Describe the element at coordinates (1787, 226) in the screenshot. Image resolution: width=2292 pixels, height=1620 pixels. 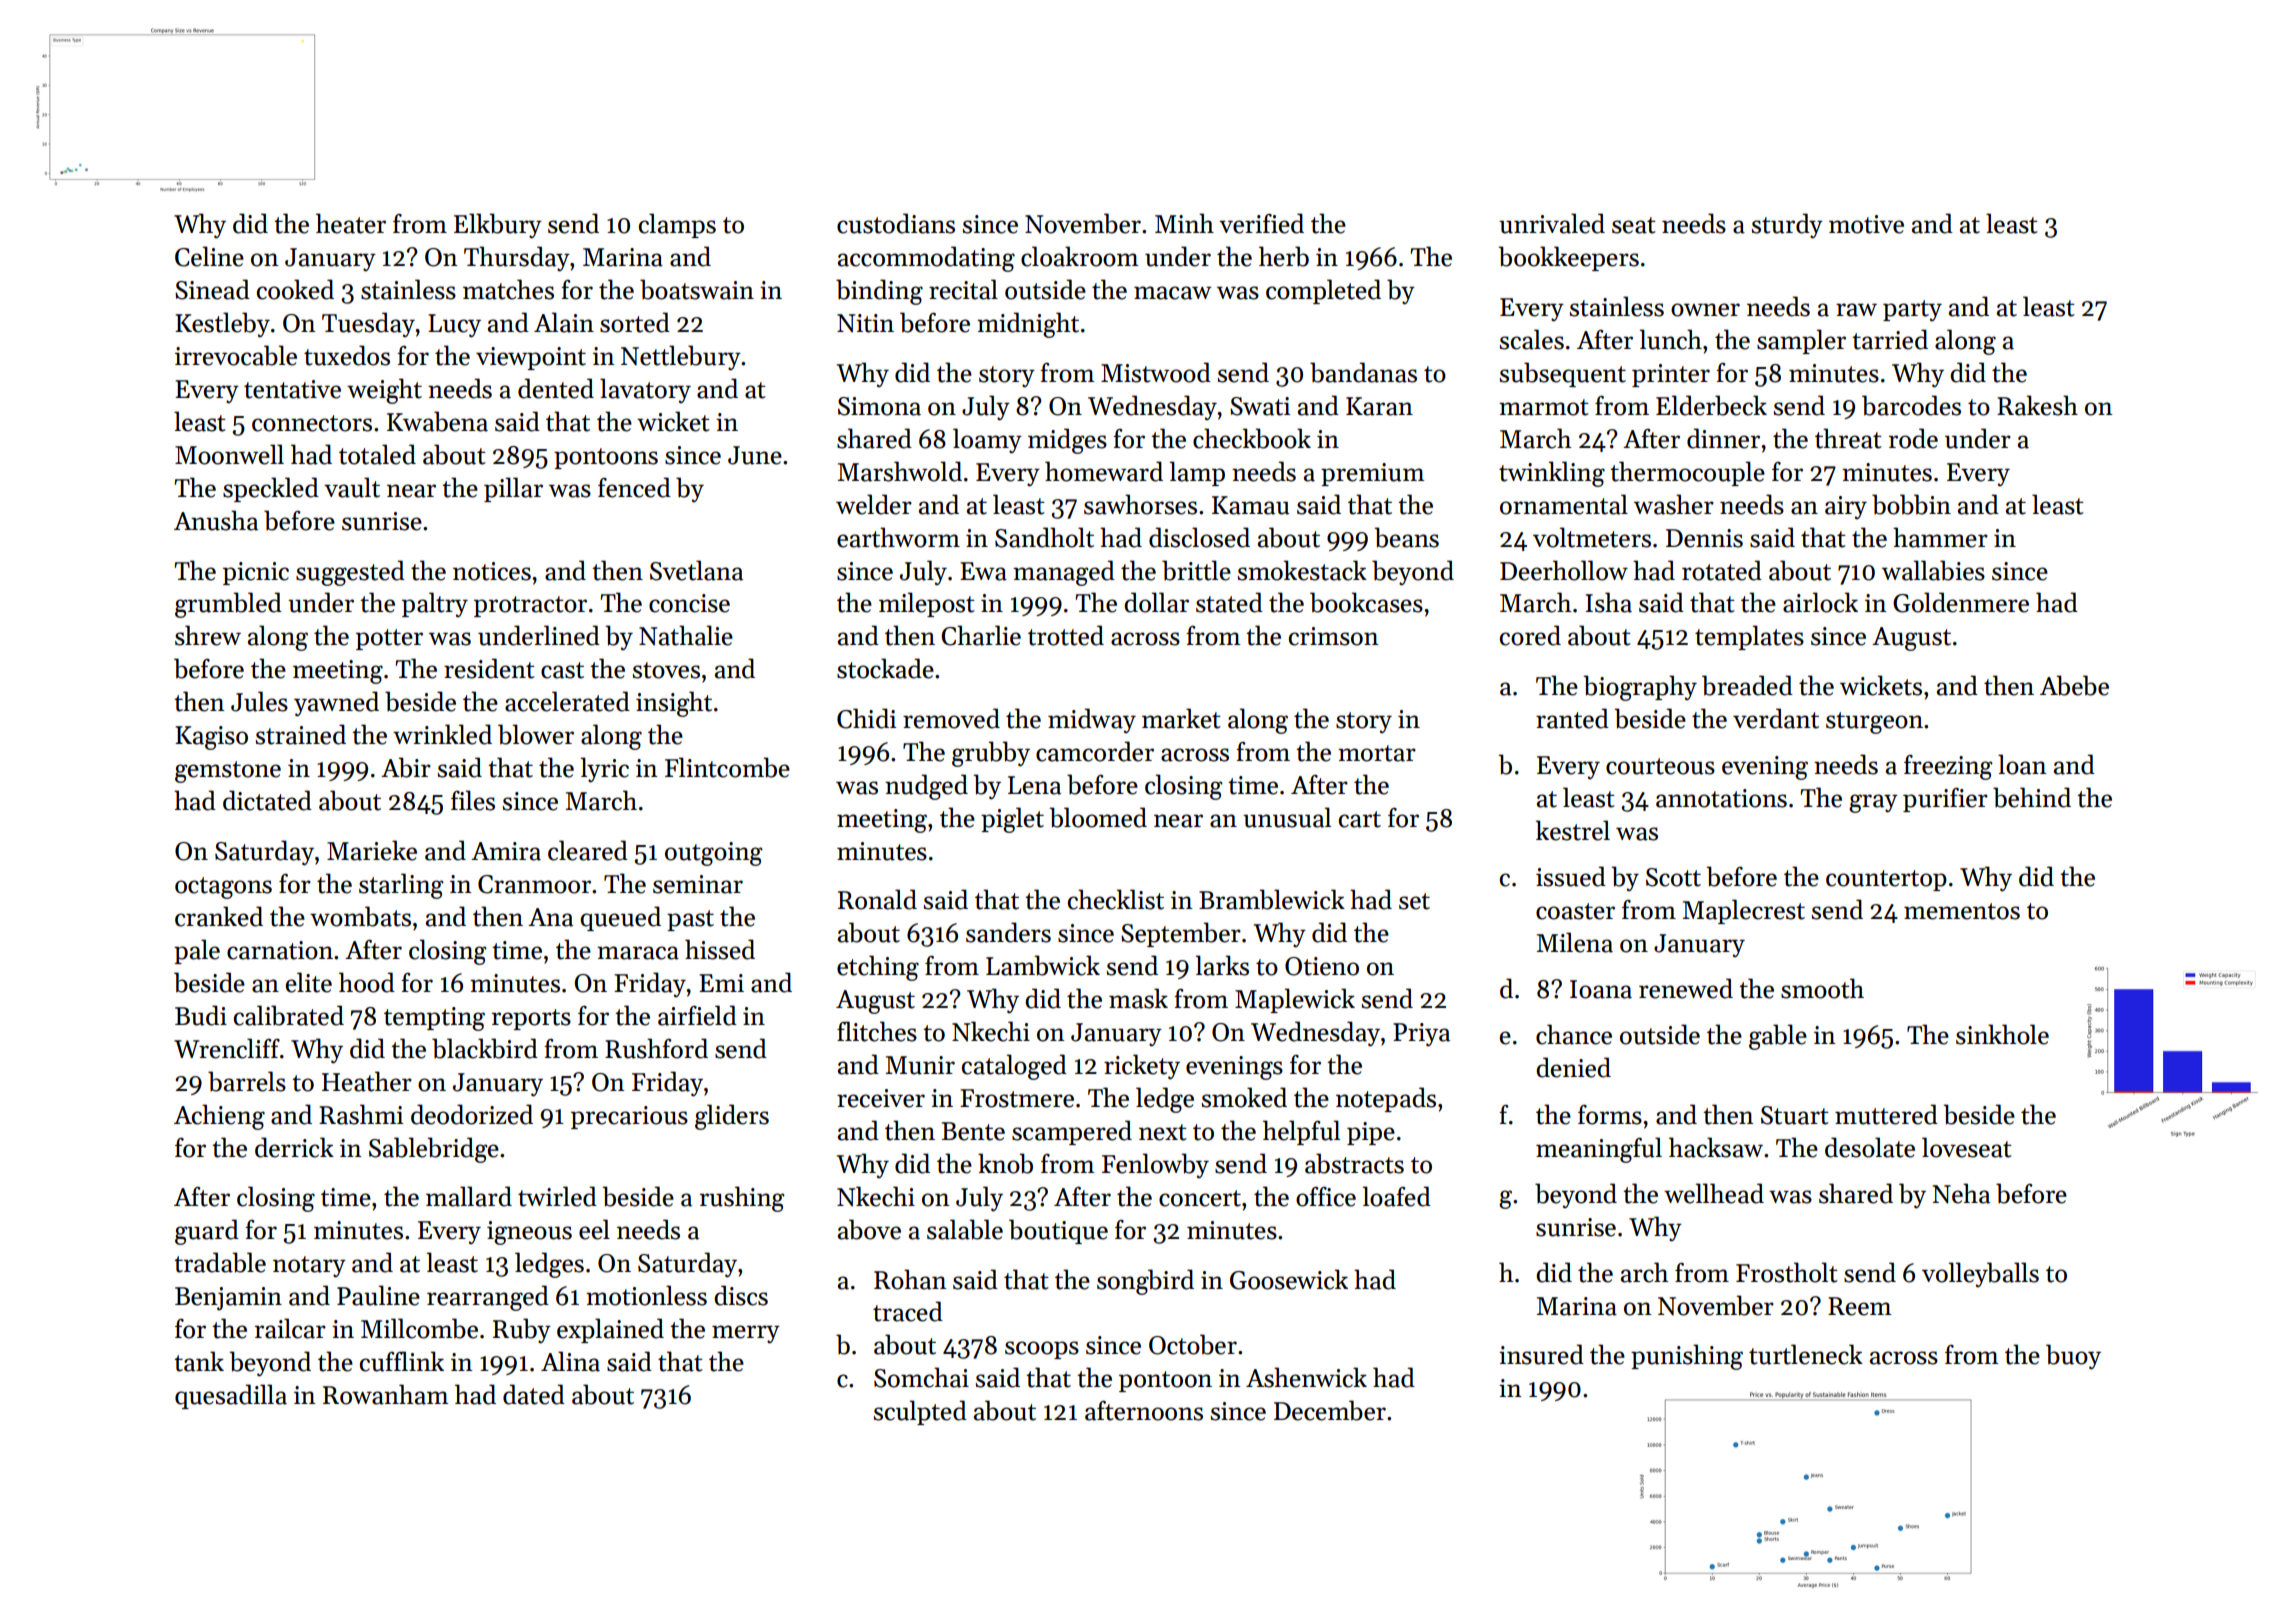
I see `sturdy` at that location.
